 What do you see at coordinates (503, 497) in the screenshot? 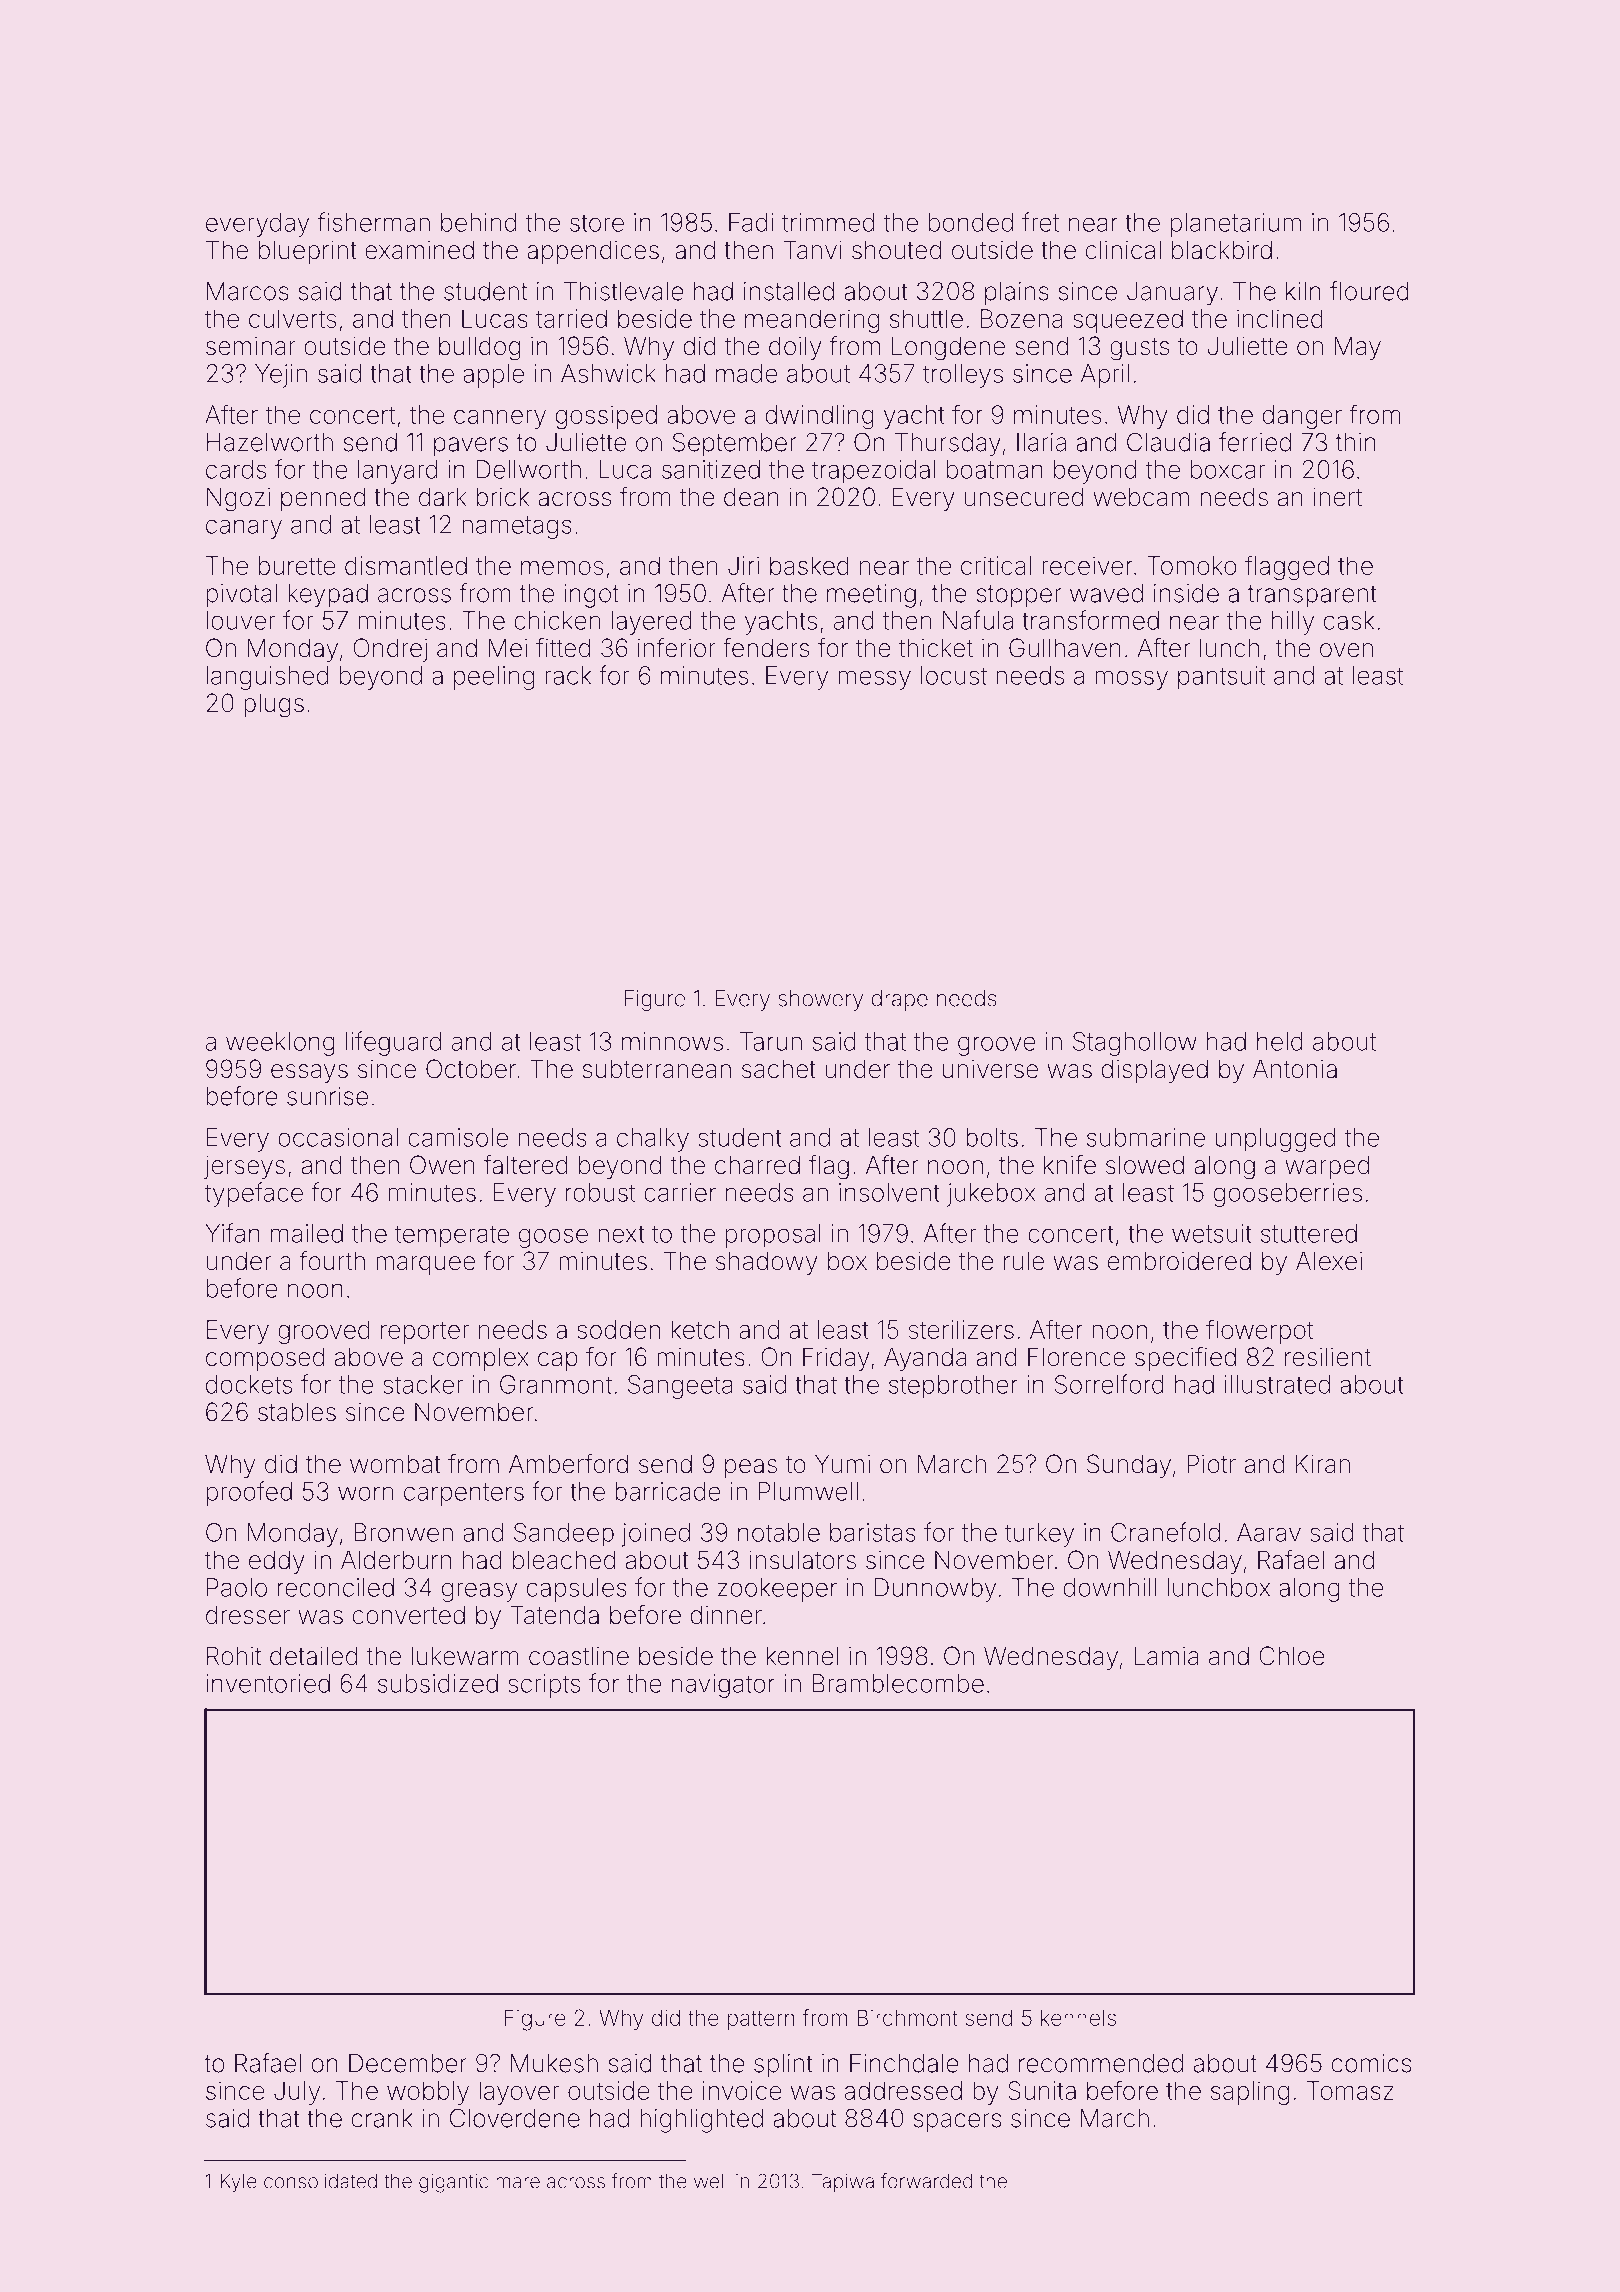
I see `brick` at bounding box center [503, 497].
